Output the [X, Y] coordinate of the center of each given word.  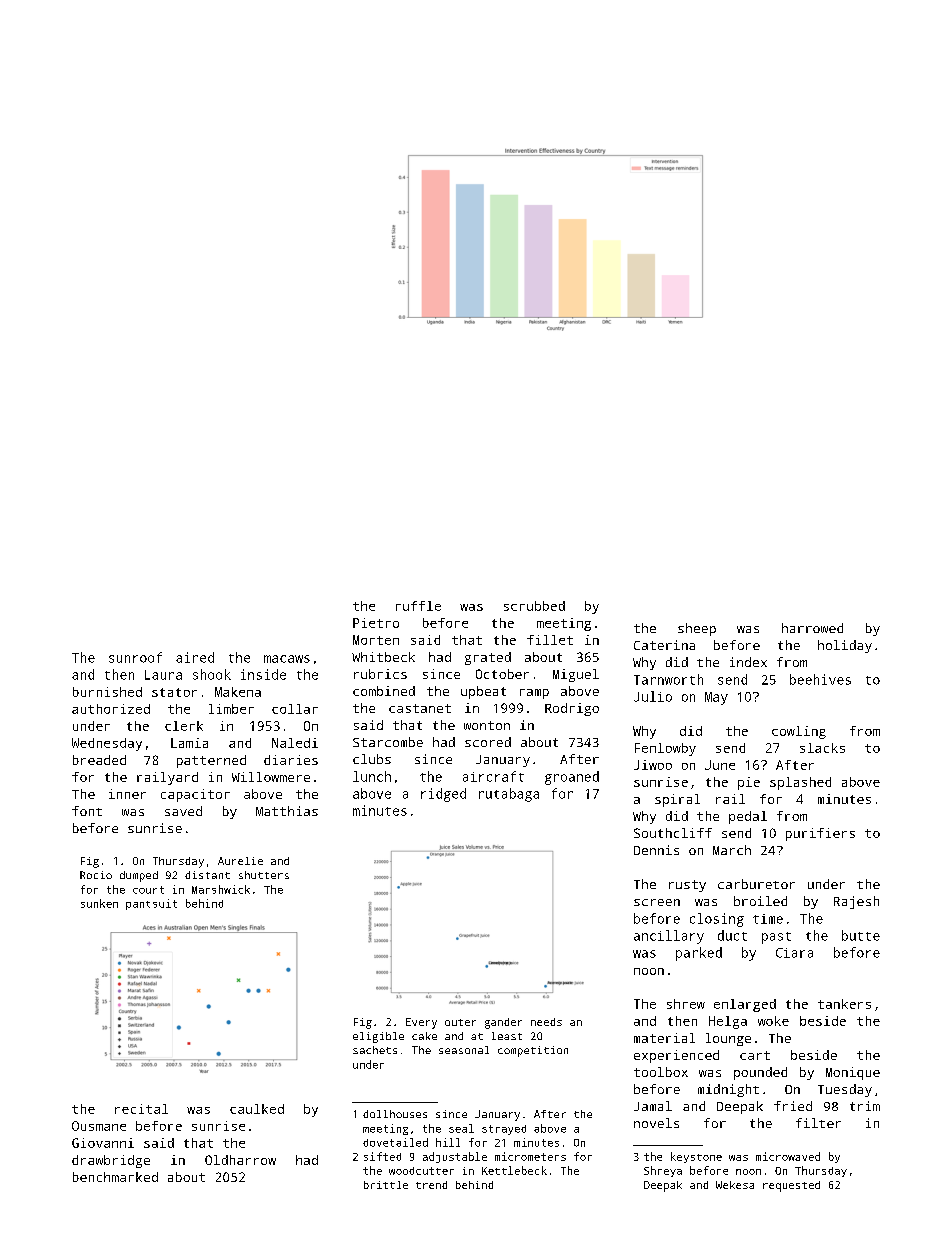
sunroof [135, 657]
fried [793, 1106]
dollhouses [395, 1114]
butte [861, 935]
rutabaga [509, 795]
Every [421, 1023]
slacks [822, 748]
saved [183, 811]
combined [384, 691]
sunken [99, 903]
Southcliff [673, 833]
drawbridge [111, 1161]
